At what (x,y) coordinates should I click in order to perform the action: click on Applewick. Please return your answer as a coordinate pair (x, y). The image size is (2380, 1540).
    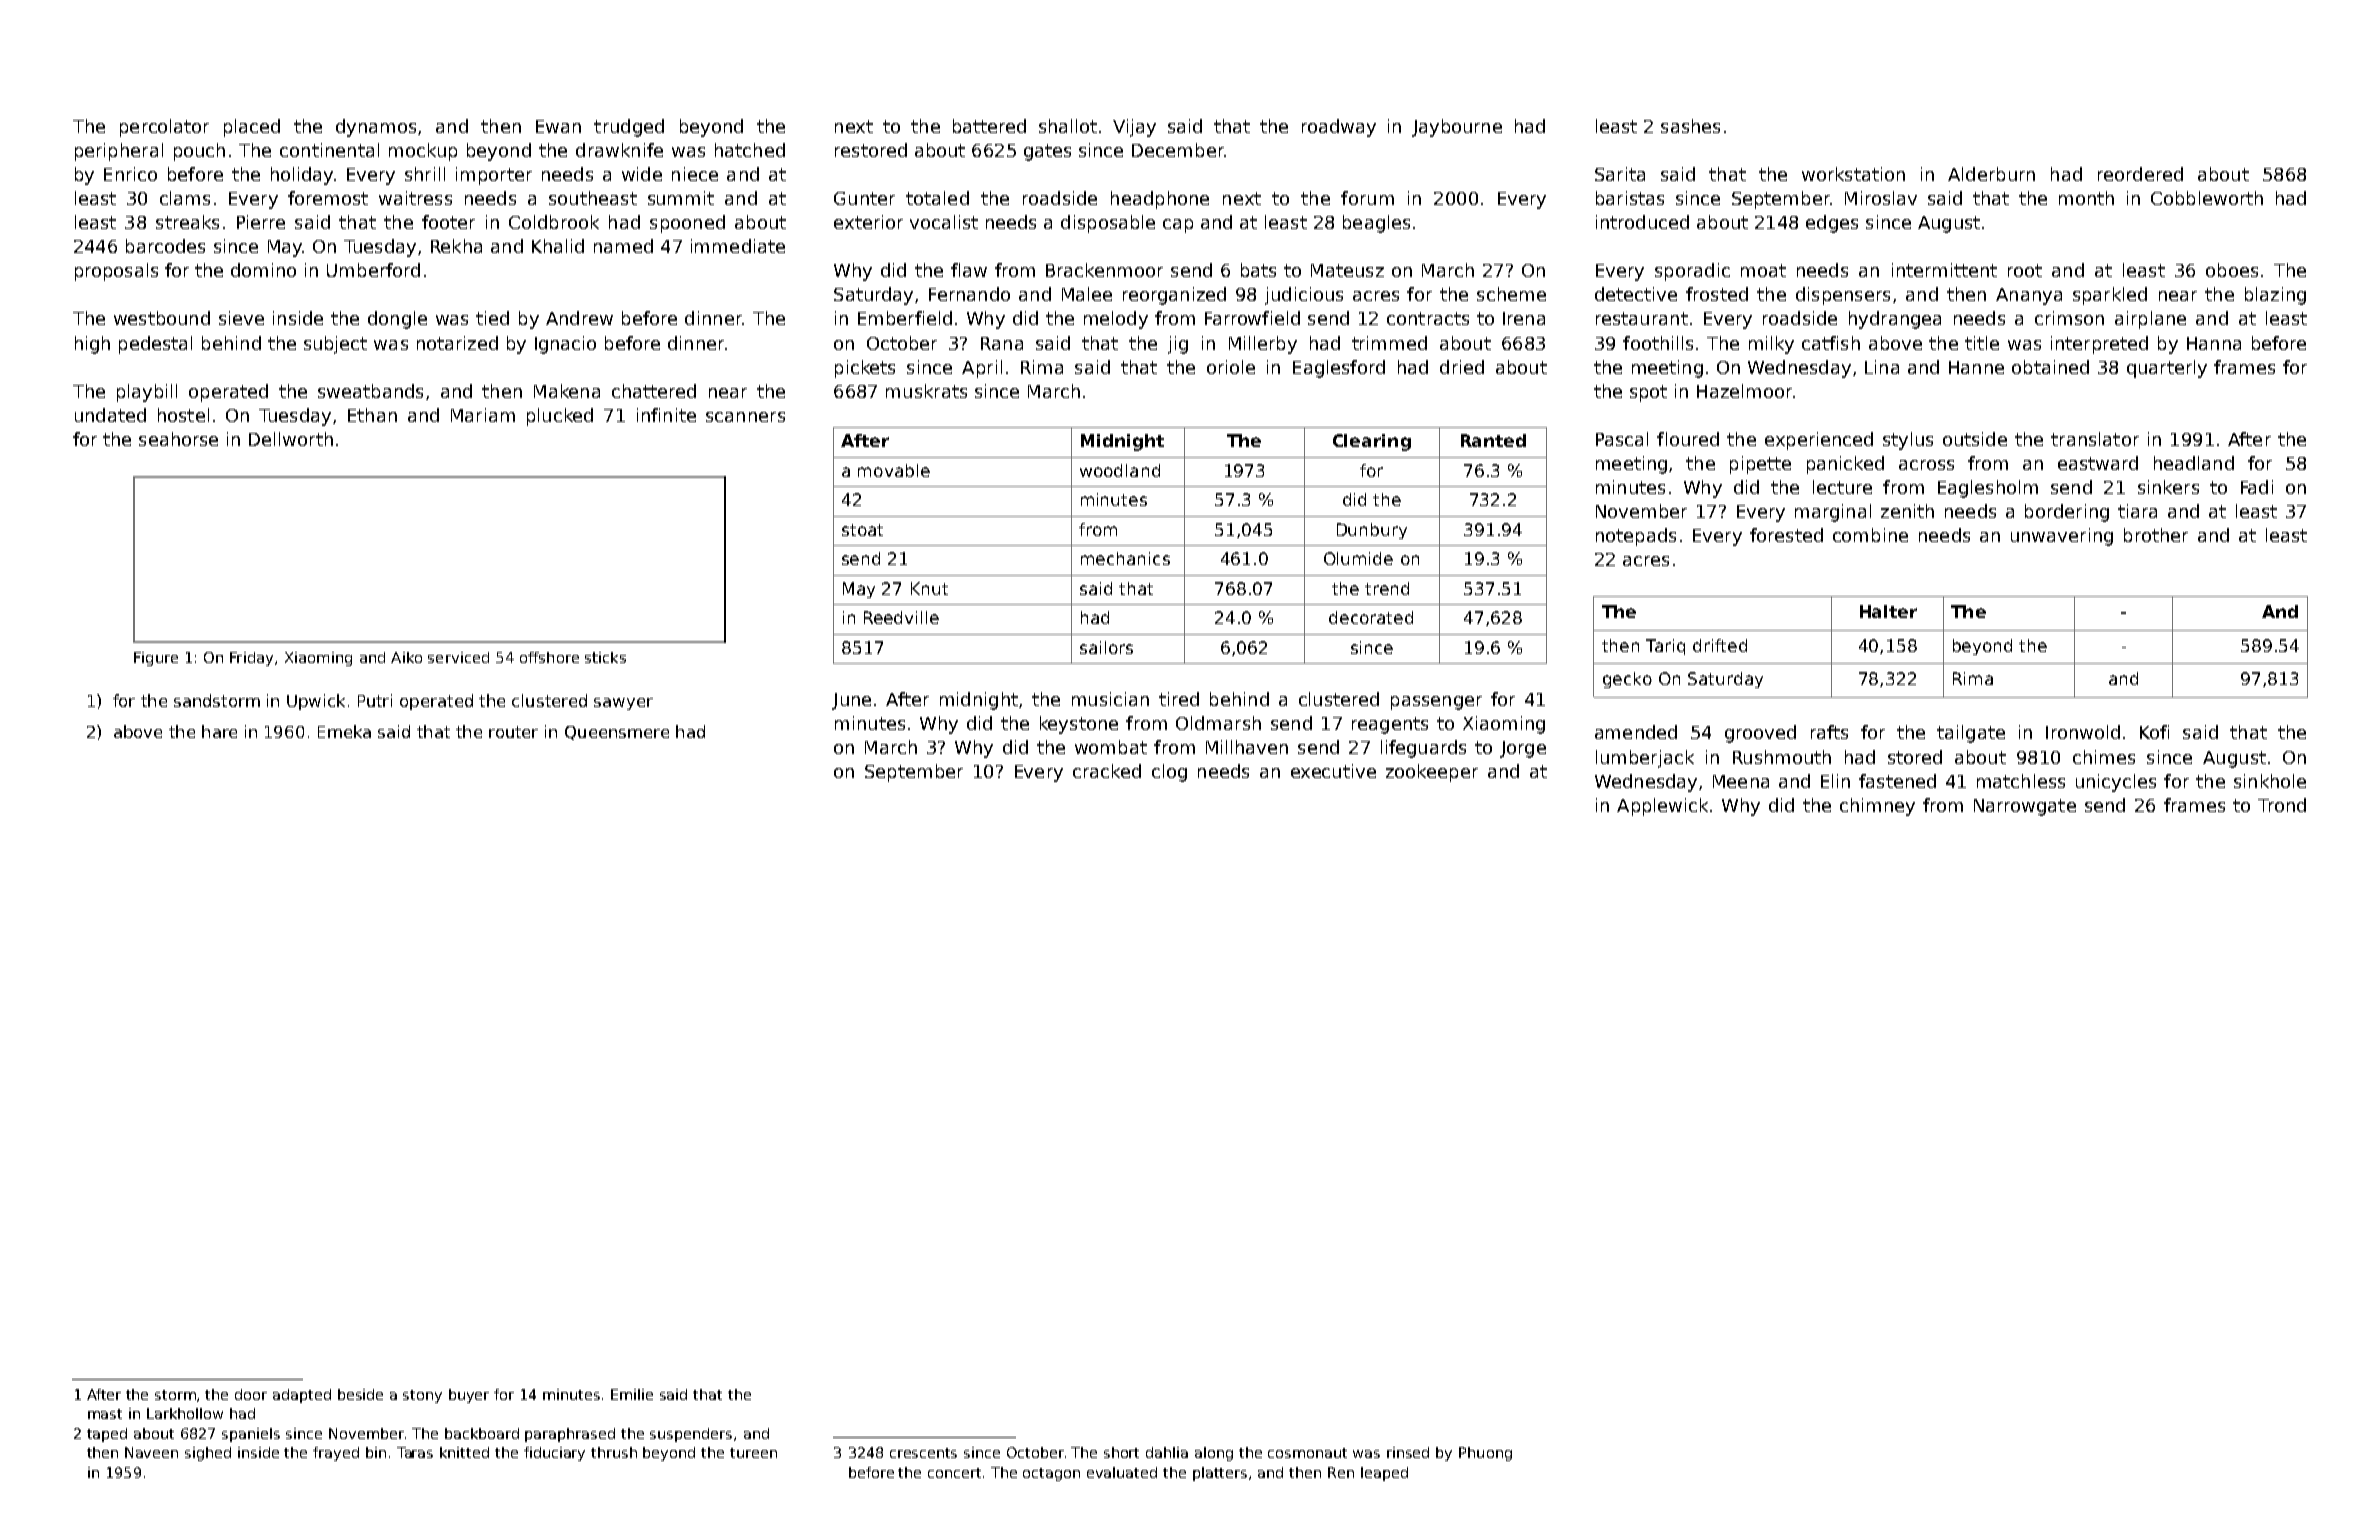
    Looking at the image, I should click on (1662, 807).
